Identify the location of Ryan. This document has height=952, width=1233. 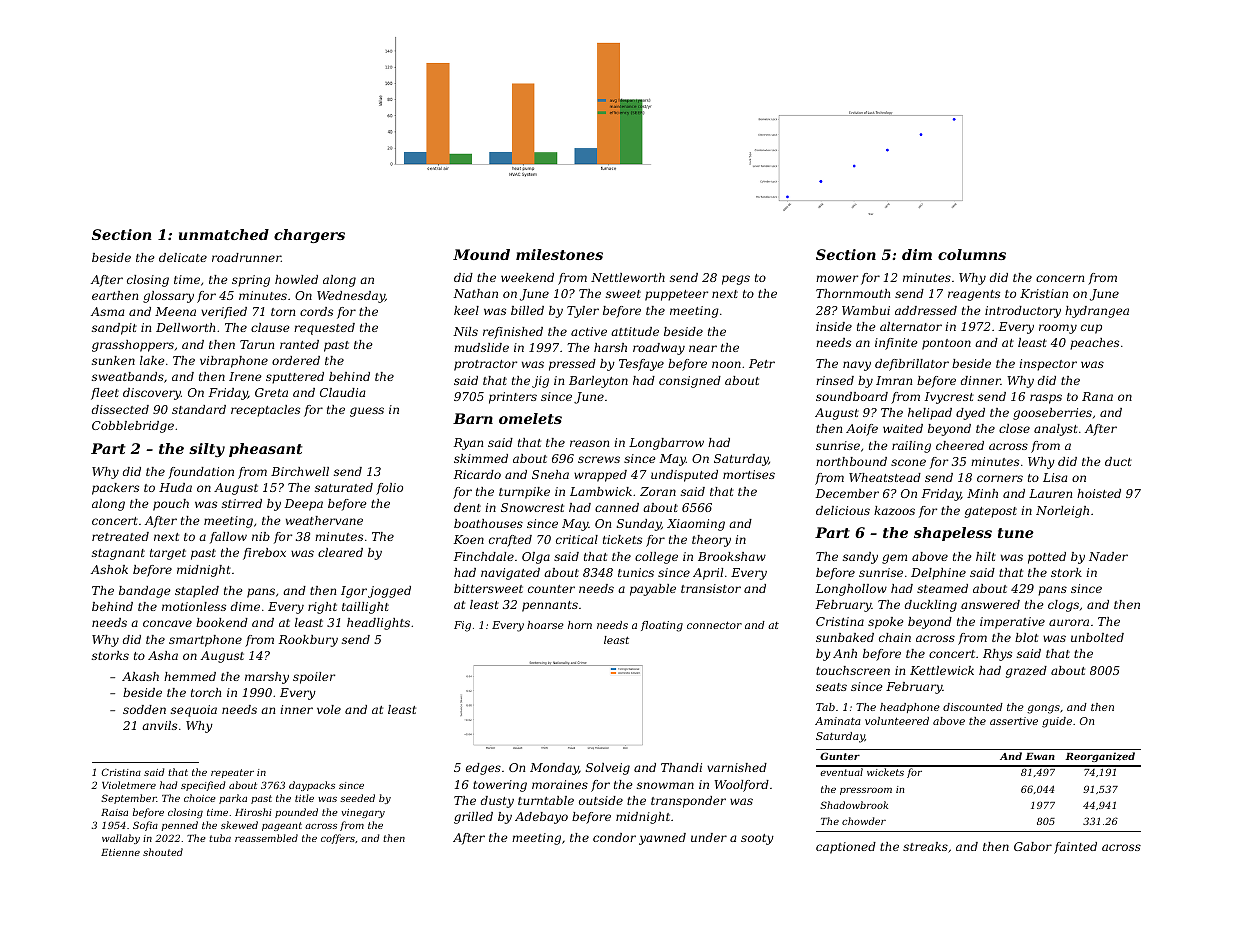
(468, 444).
